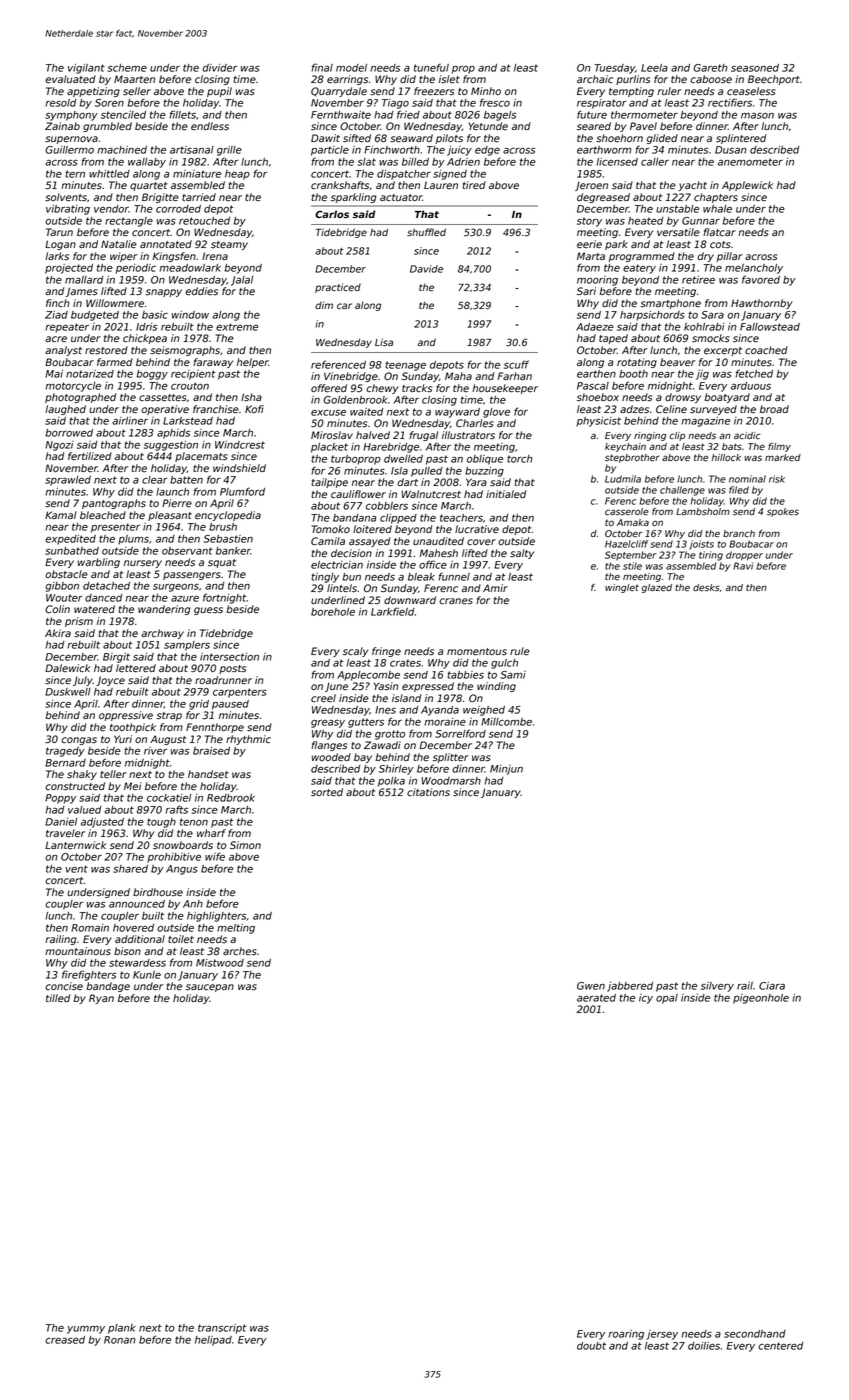 Image resolution: width=849 pixels, height=1400 pixels. I want to click on helipad, so click(213, 1341).
